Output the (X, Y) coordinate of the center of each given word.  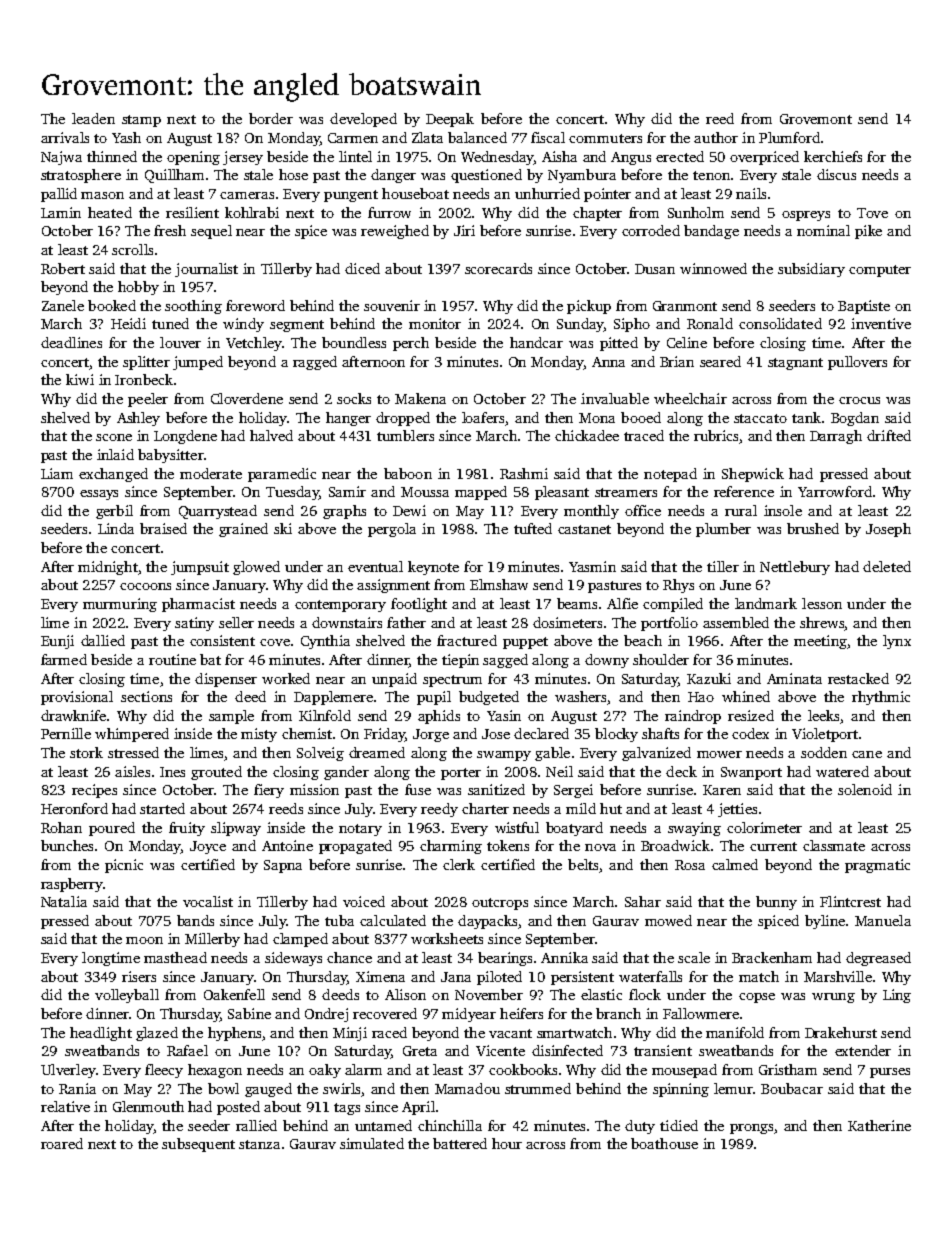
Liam (57, 473)
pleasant (562, 493)
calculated (393, 920)
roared (62, 1143)
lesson (822, 603)
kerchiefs (833, 156)
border (271, 118)
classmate (834, 845)
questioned (486, 176)
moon (144, 940)
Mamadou (467, 1088)
